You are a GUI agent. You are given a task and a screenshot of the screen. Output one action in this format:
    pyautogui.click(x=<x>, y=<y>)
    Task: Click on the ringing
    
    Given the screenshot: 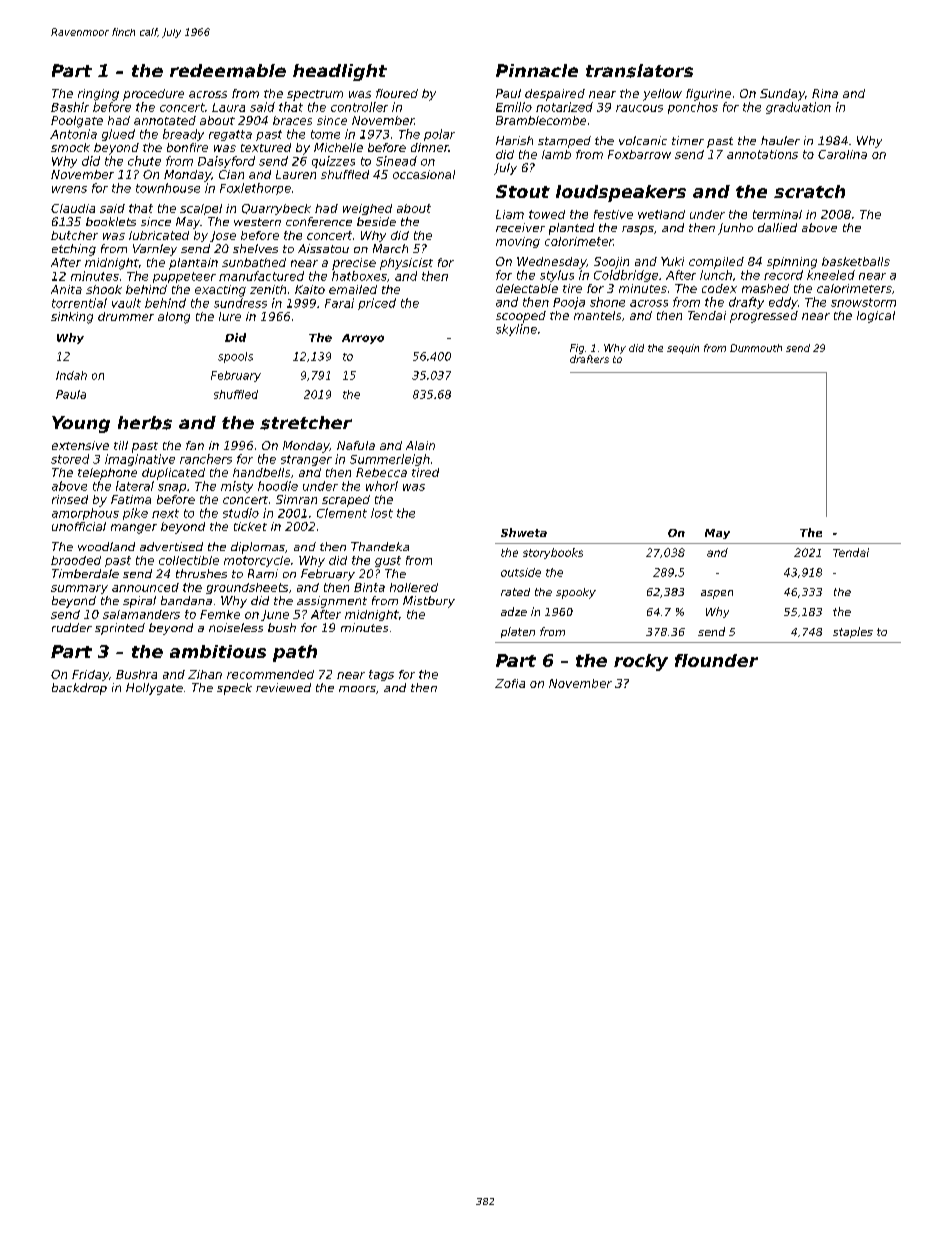 What is the action you would take?
    pyautogui.click(x=98, y=95)
